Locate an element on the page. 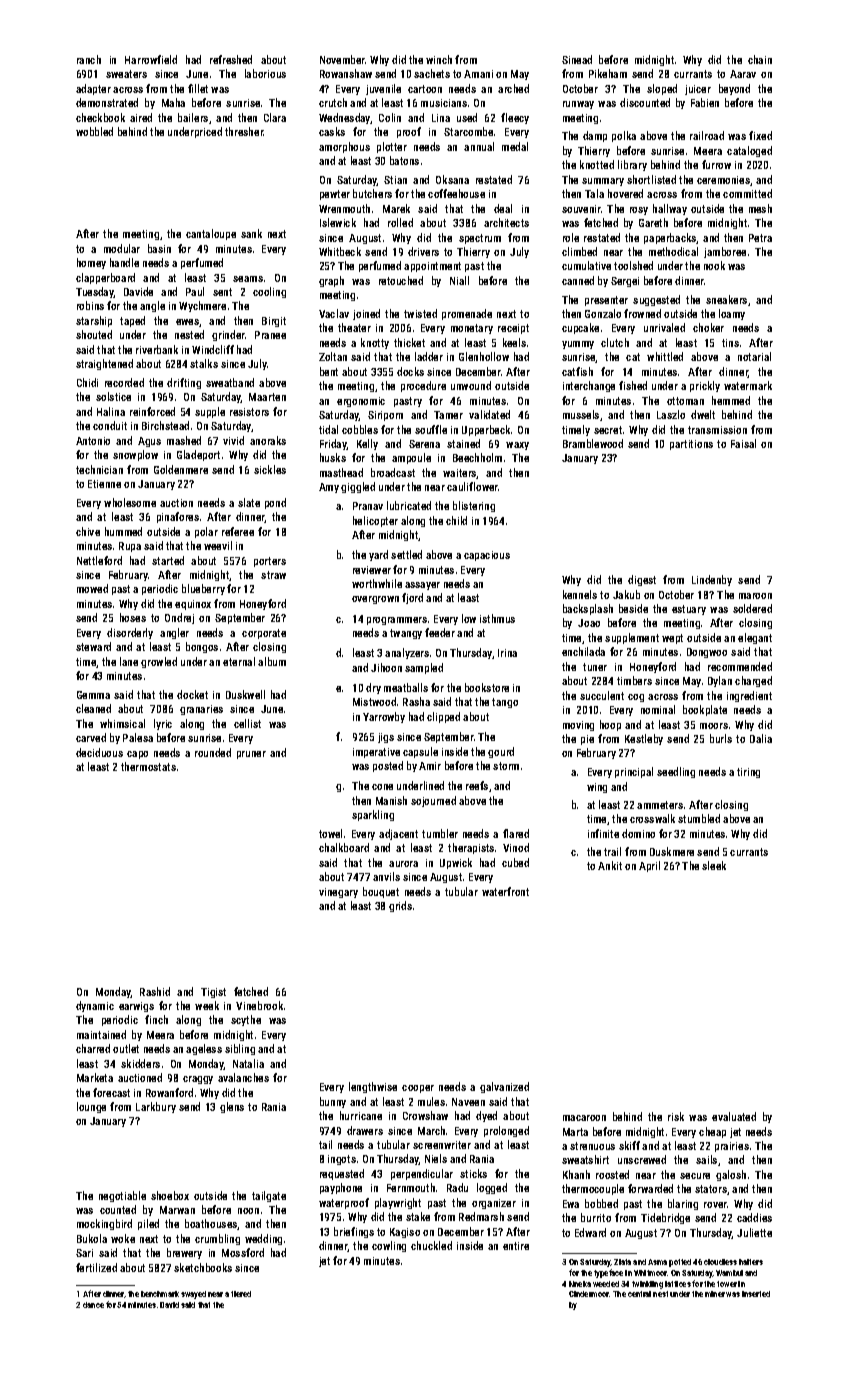 Image resolution: width=849 pixels, height=1400 pixels. Agus is located at coordinates (149, 442).
